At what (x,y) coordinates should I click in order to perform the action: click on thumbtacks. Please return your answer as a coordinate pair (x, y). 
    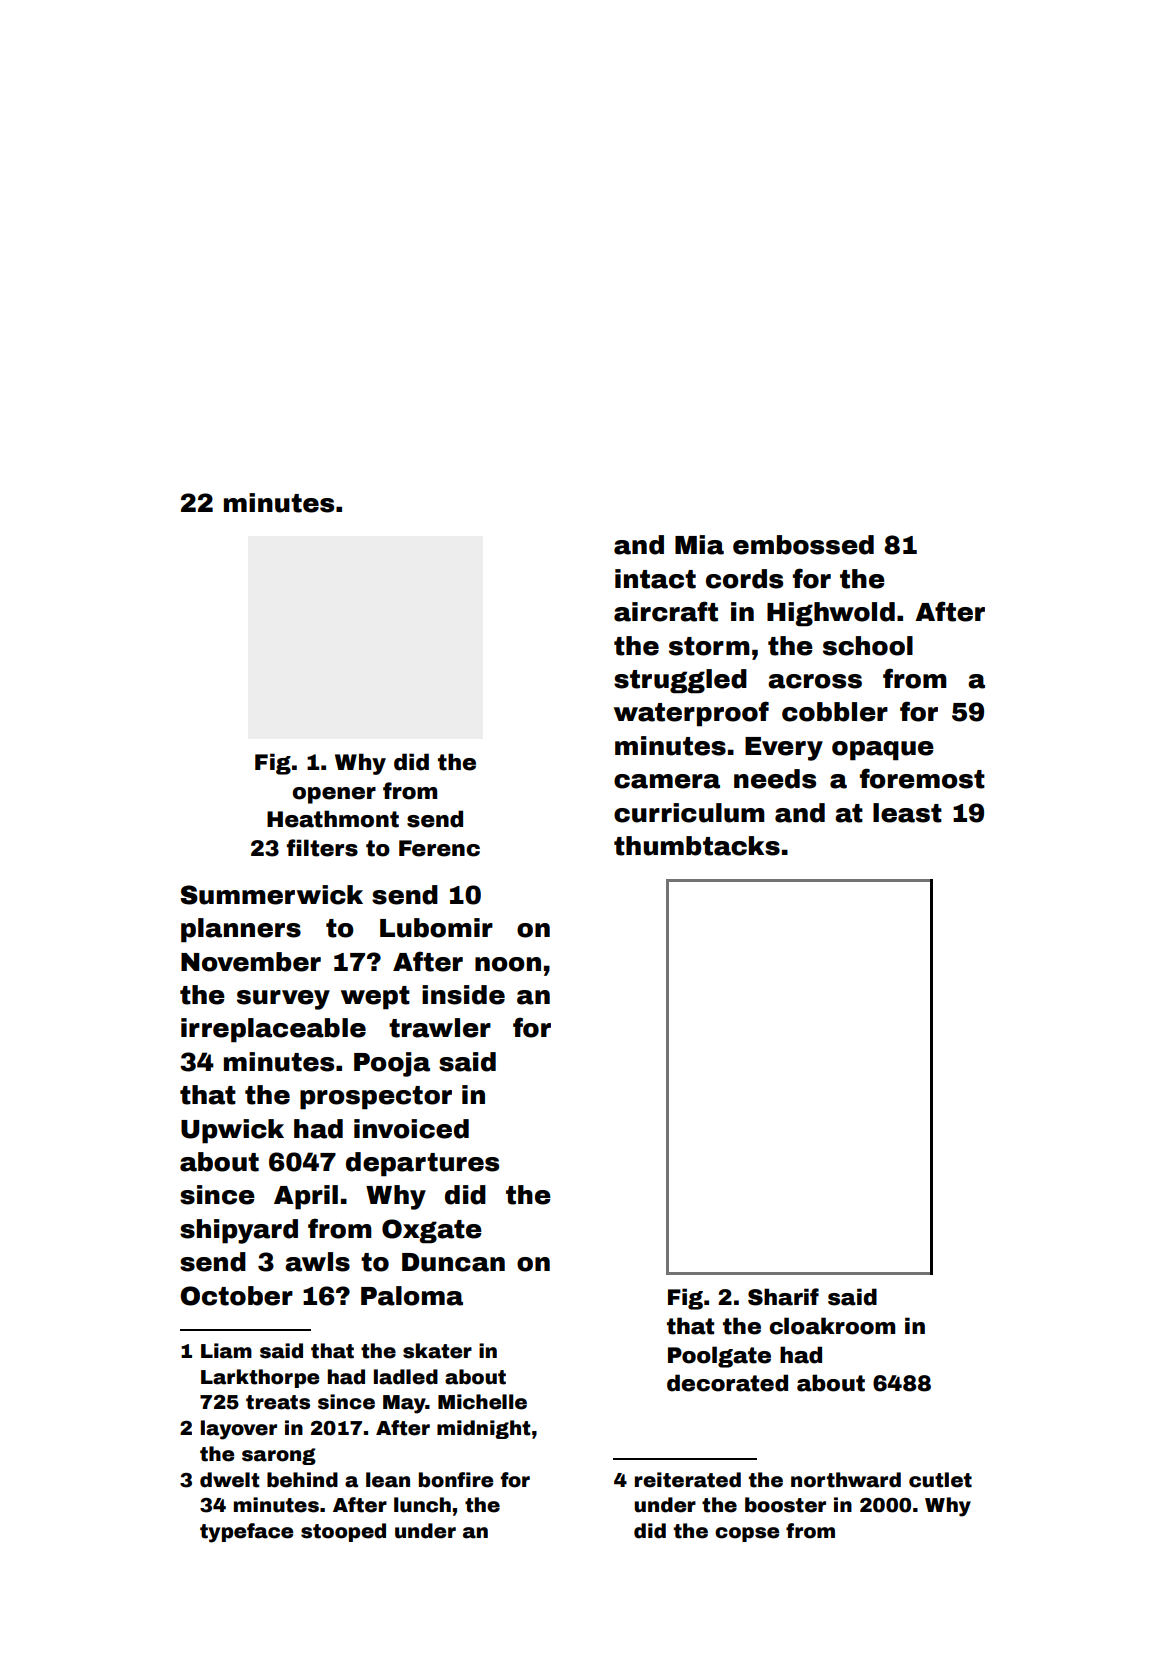
    Looking at the image, I should click on (697, 846).
